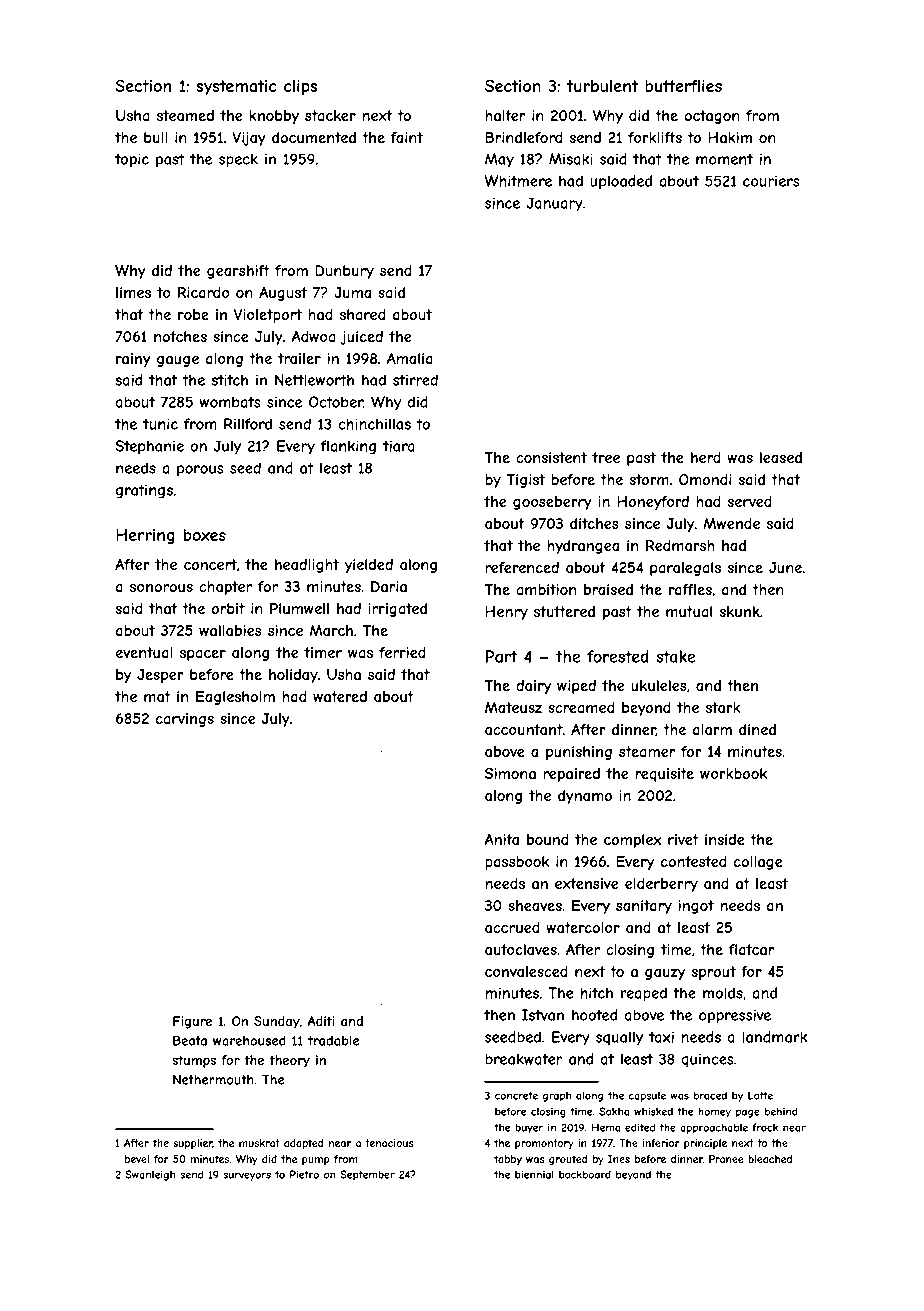 This image has height=1311, width=924. Describe the element at coordinates (510, 773) in the image. I see `Simona` at that location.
